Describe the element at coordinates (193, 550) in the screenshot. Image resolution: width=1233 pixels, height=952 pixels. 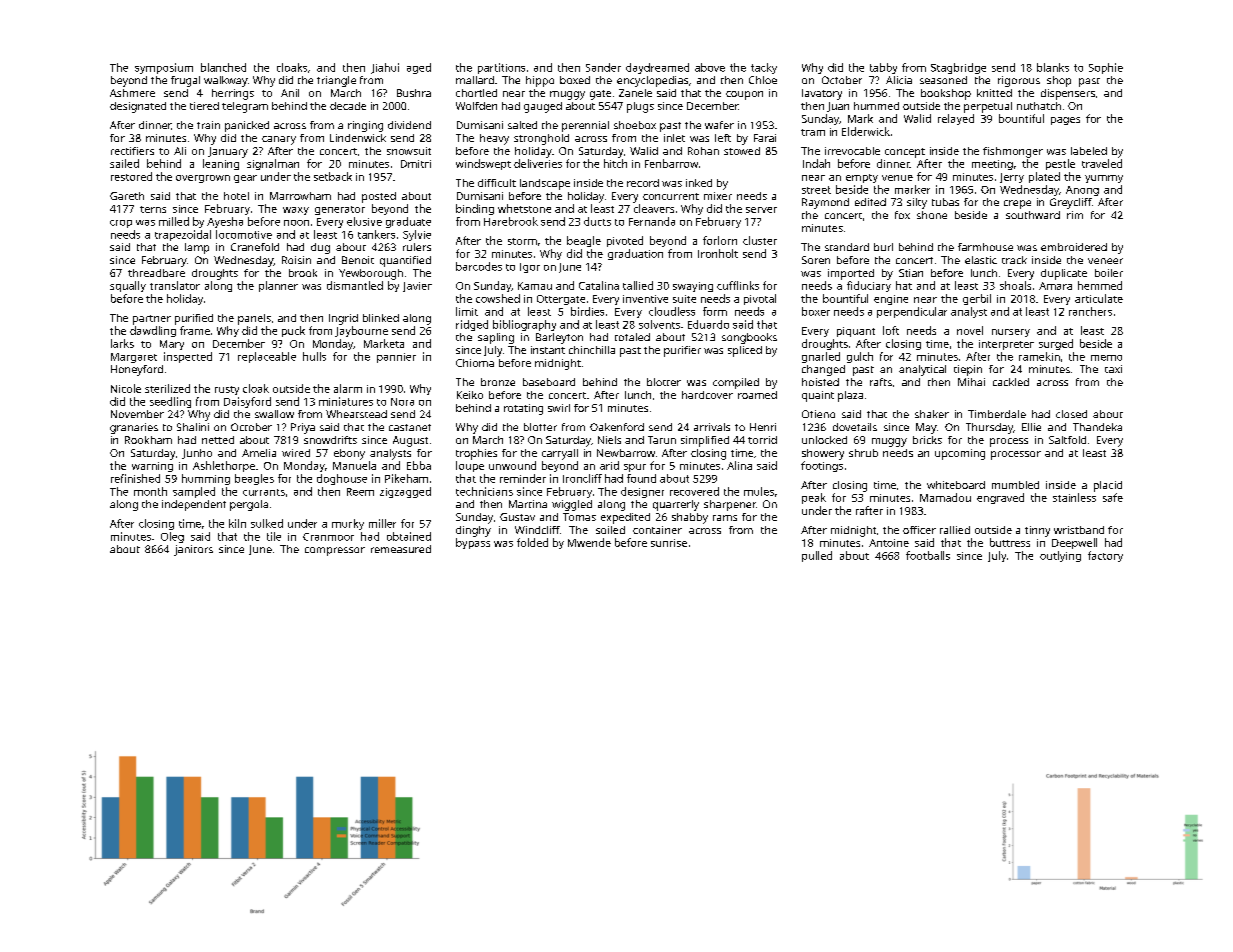
I see `janitors` at that location.
